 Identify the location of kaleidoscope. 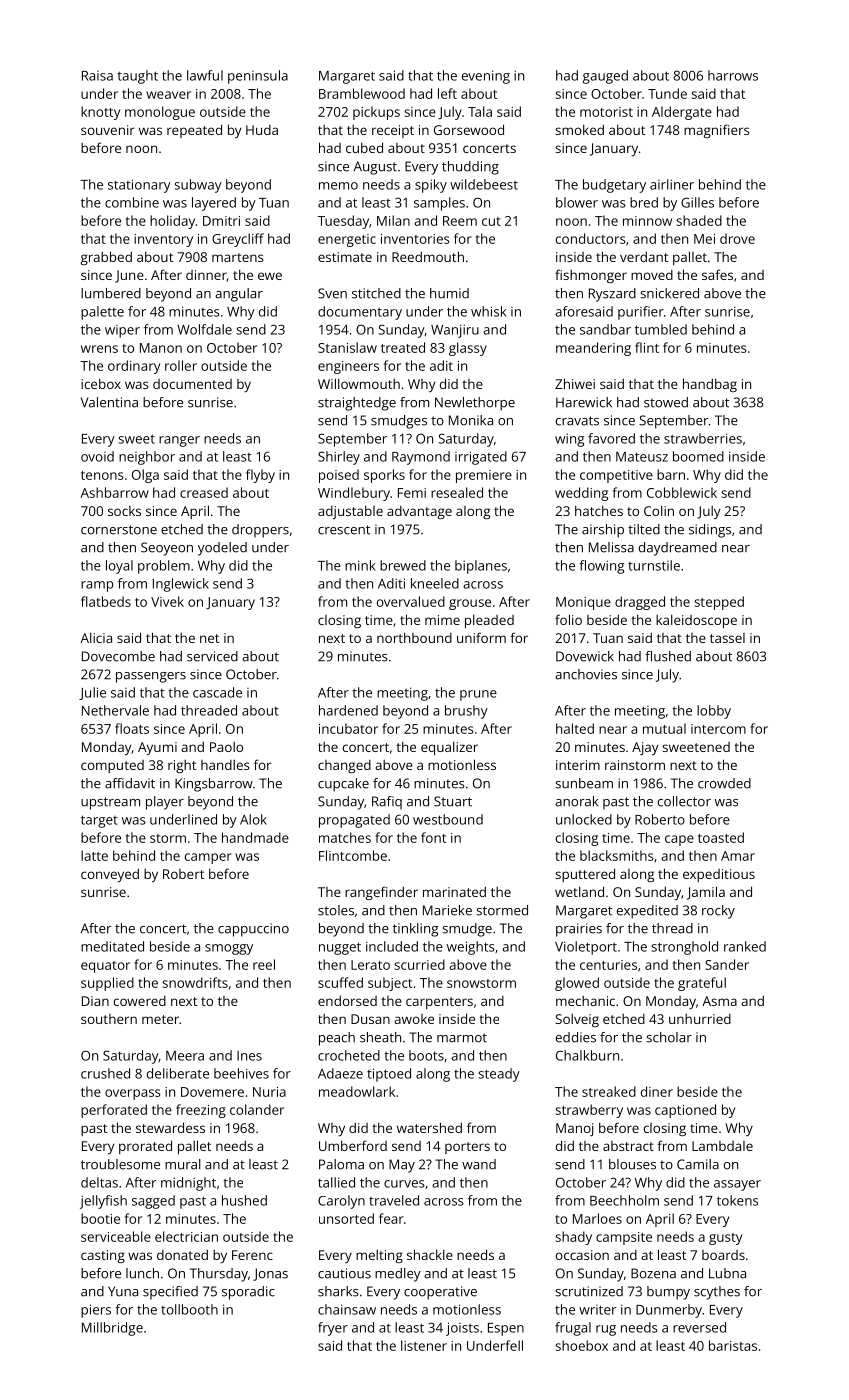
(696, 621).
